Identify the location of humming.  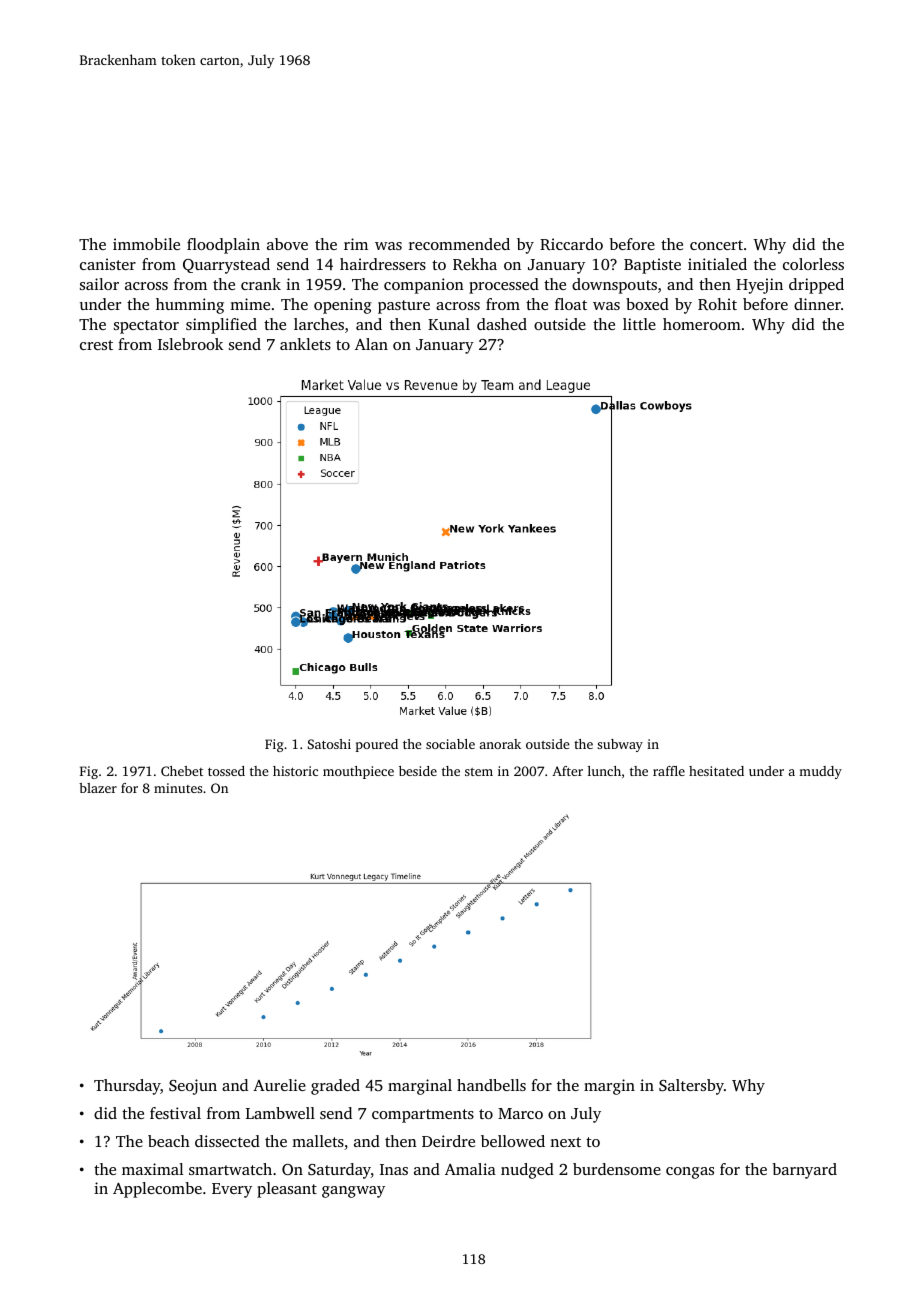
(190, 306).
